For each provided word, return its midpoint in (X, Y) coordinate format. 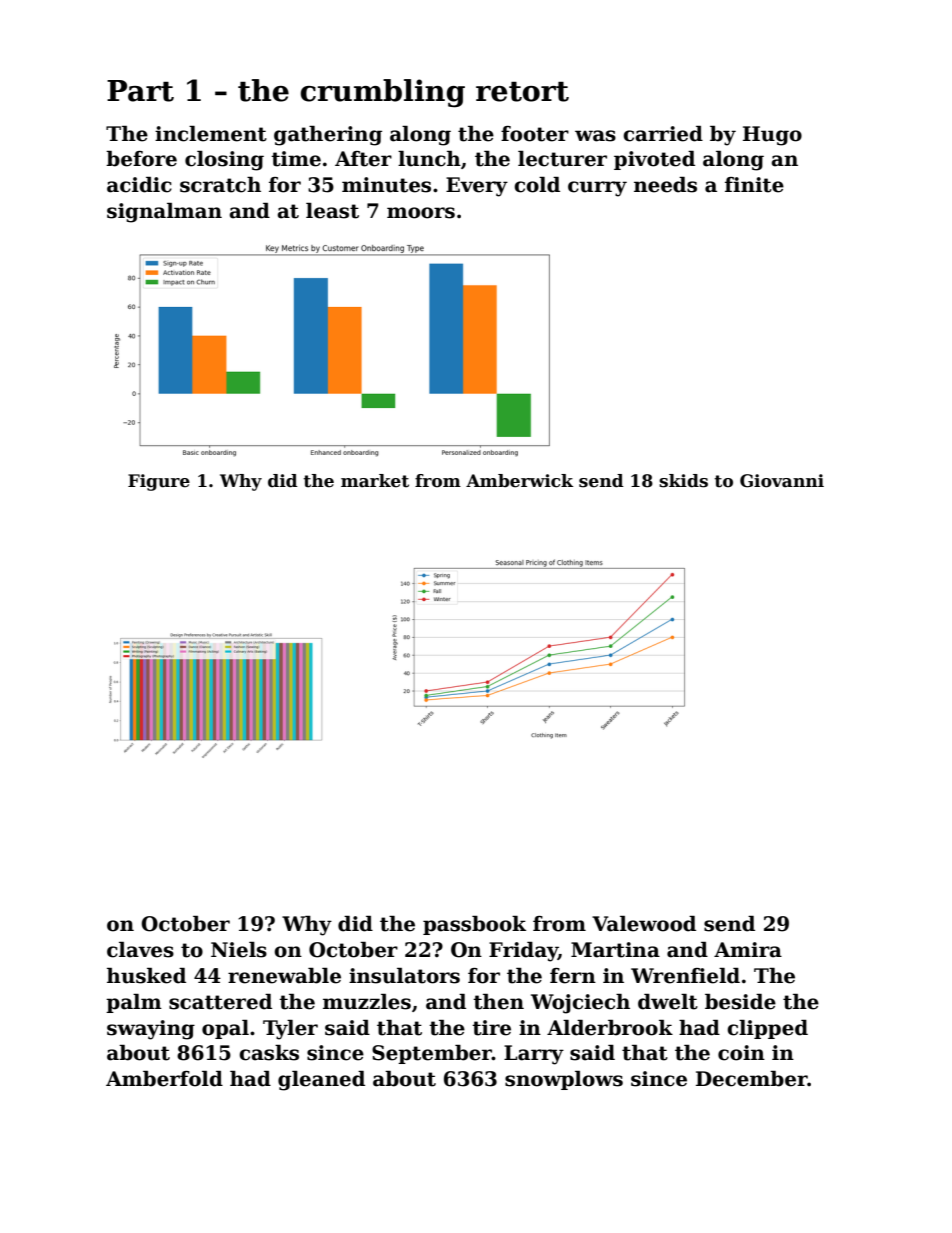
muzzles (367, 1002)
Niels (239, 950)
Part (140, 91)
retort (522, 92)
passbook (474, 925)
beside (740, 1002)
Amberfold (164, 1079)
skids (683, 481)
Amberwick (519, 481)
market (375, 481)
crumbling (382, 93)
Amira (748, 950)
